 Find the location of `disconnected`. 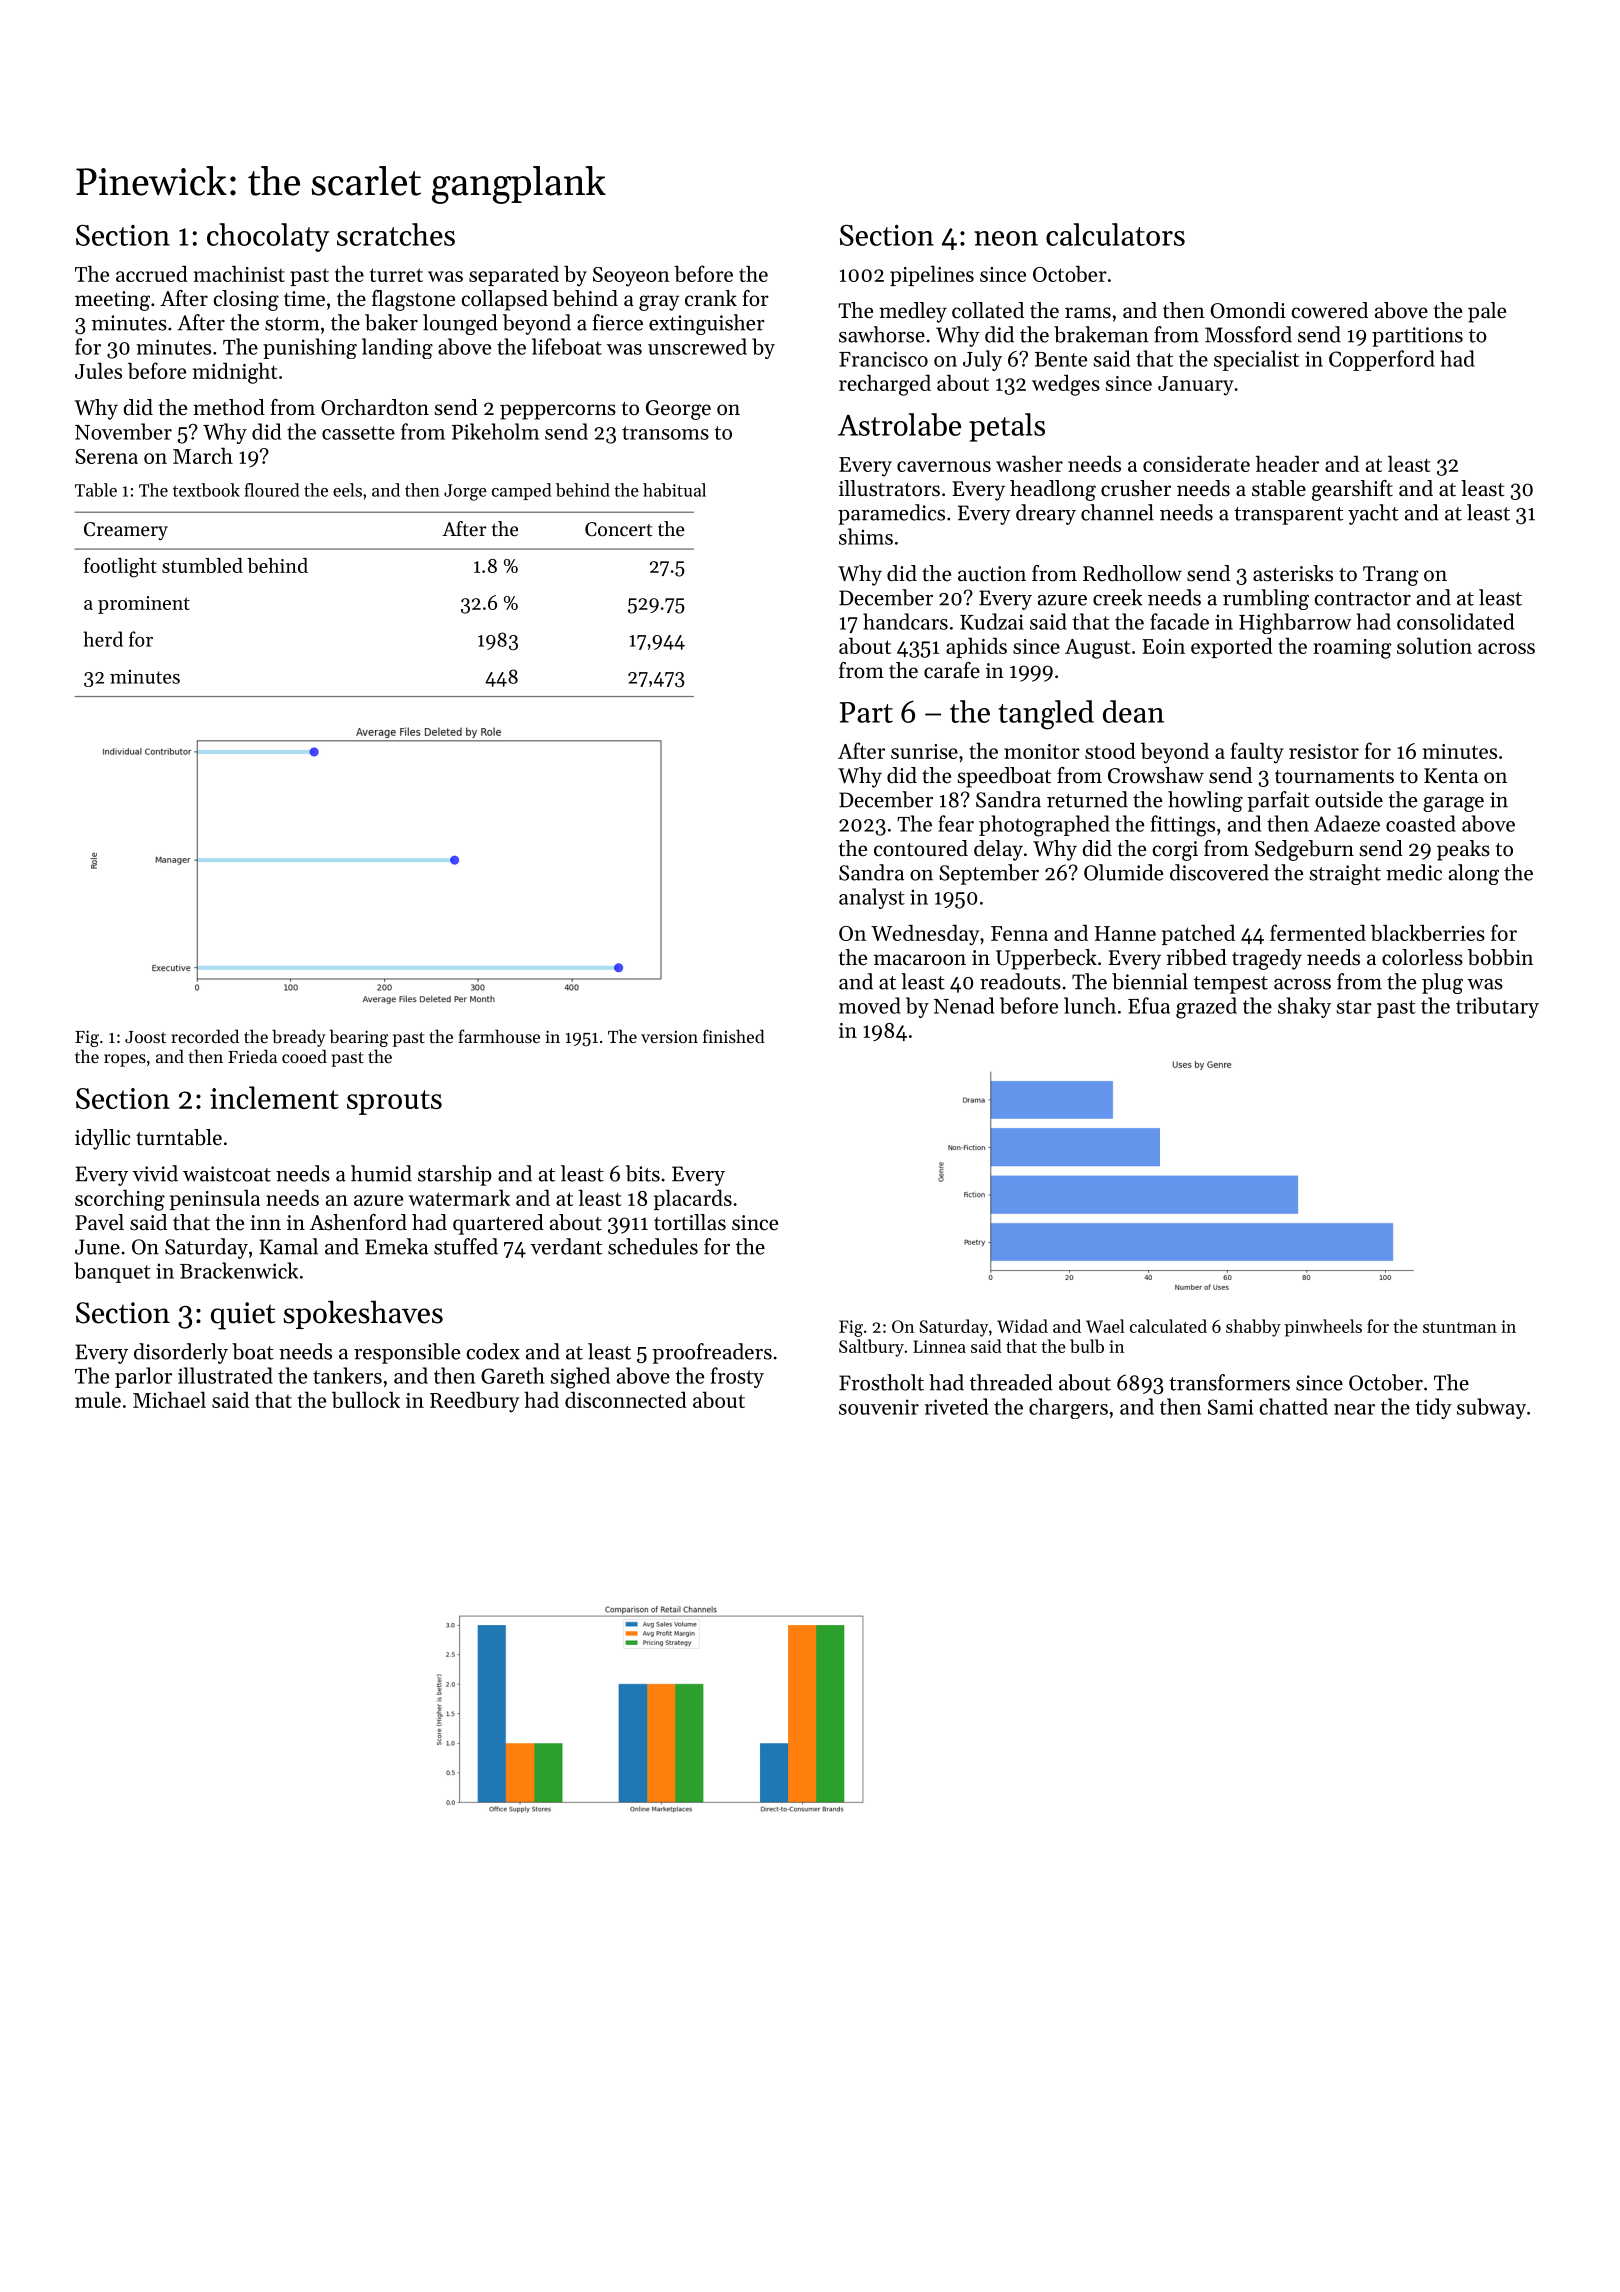

disconnected is located at coordinates (626, 1399).
